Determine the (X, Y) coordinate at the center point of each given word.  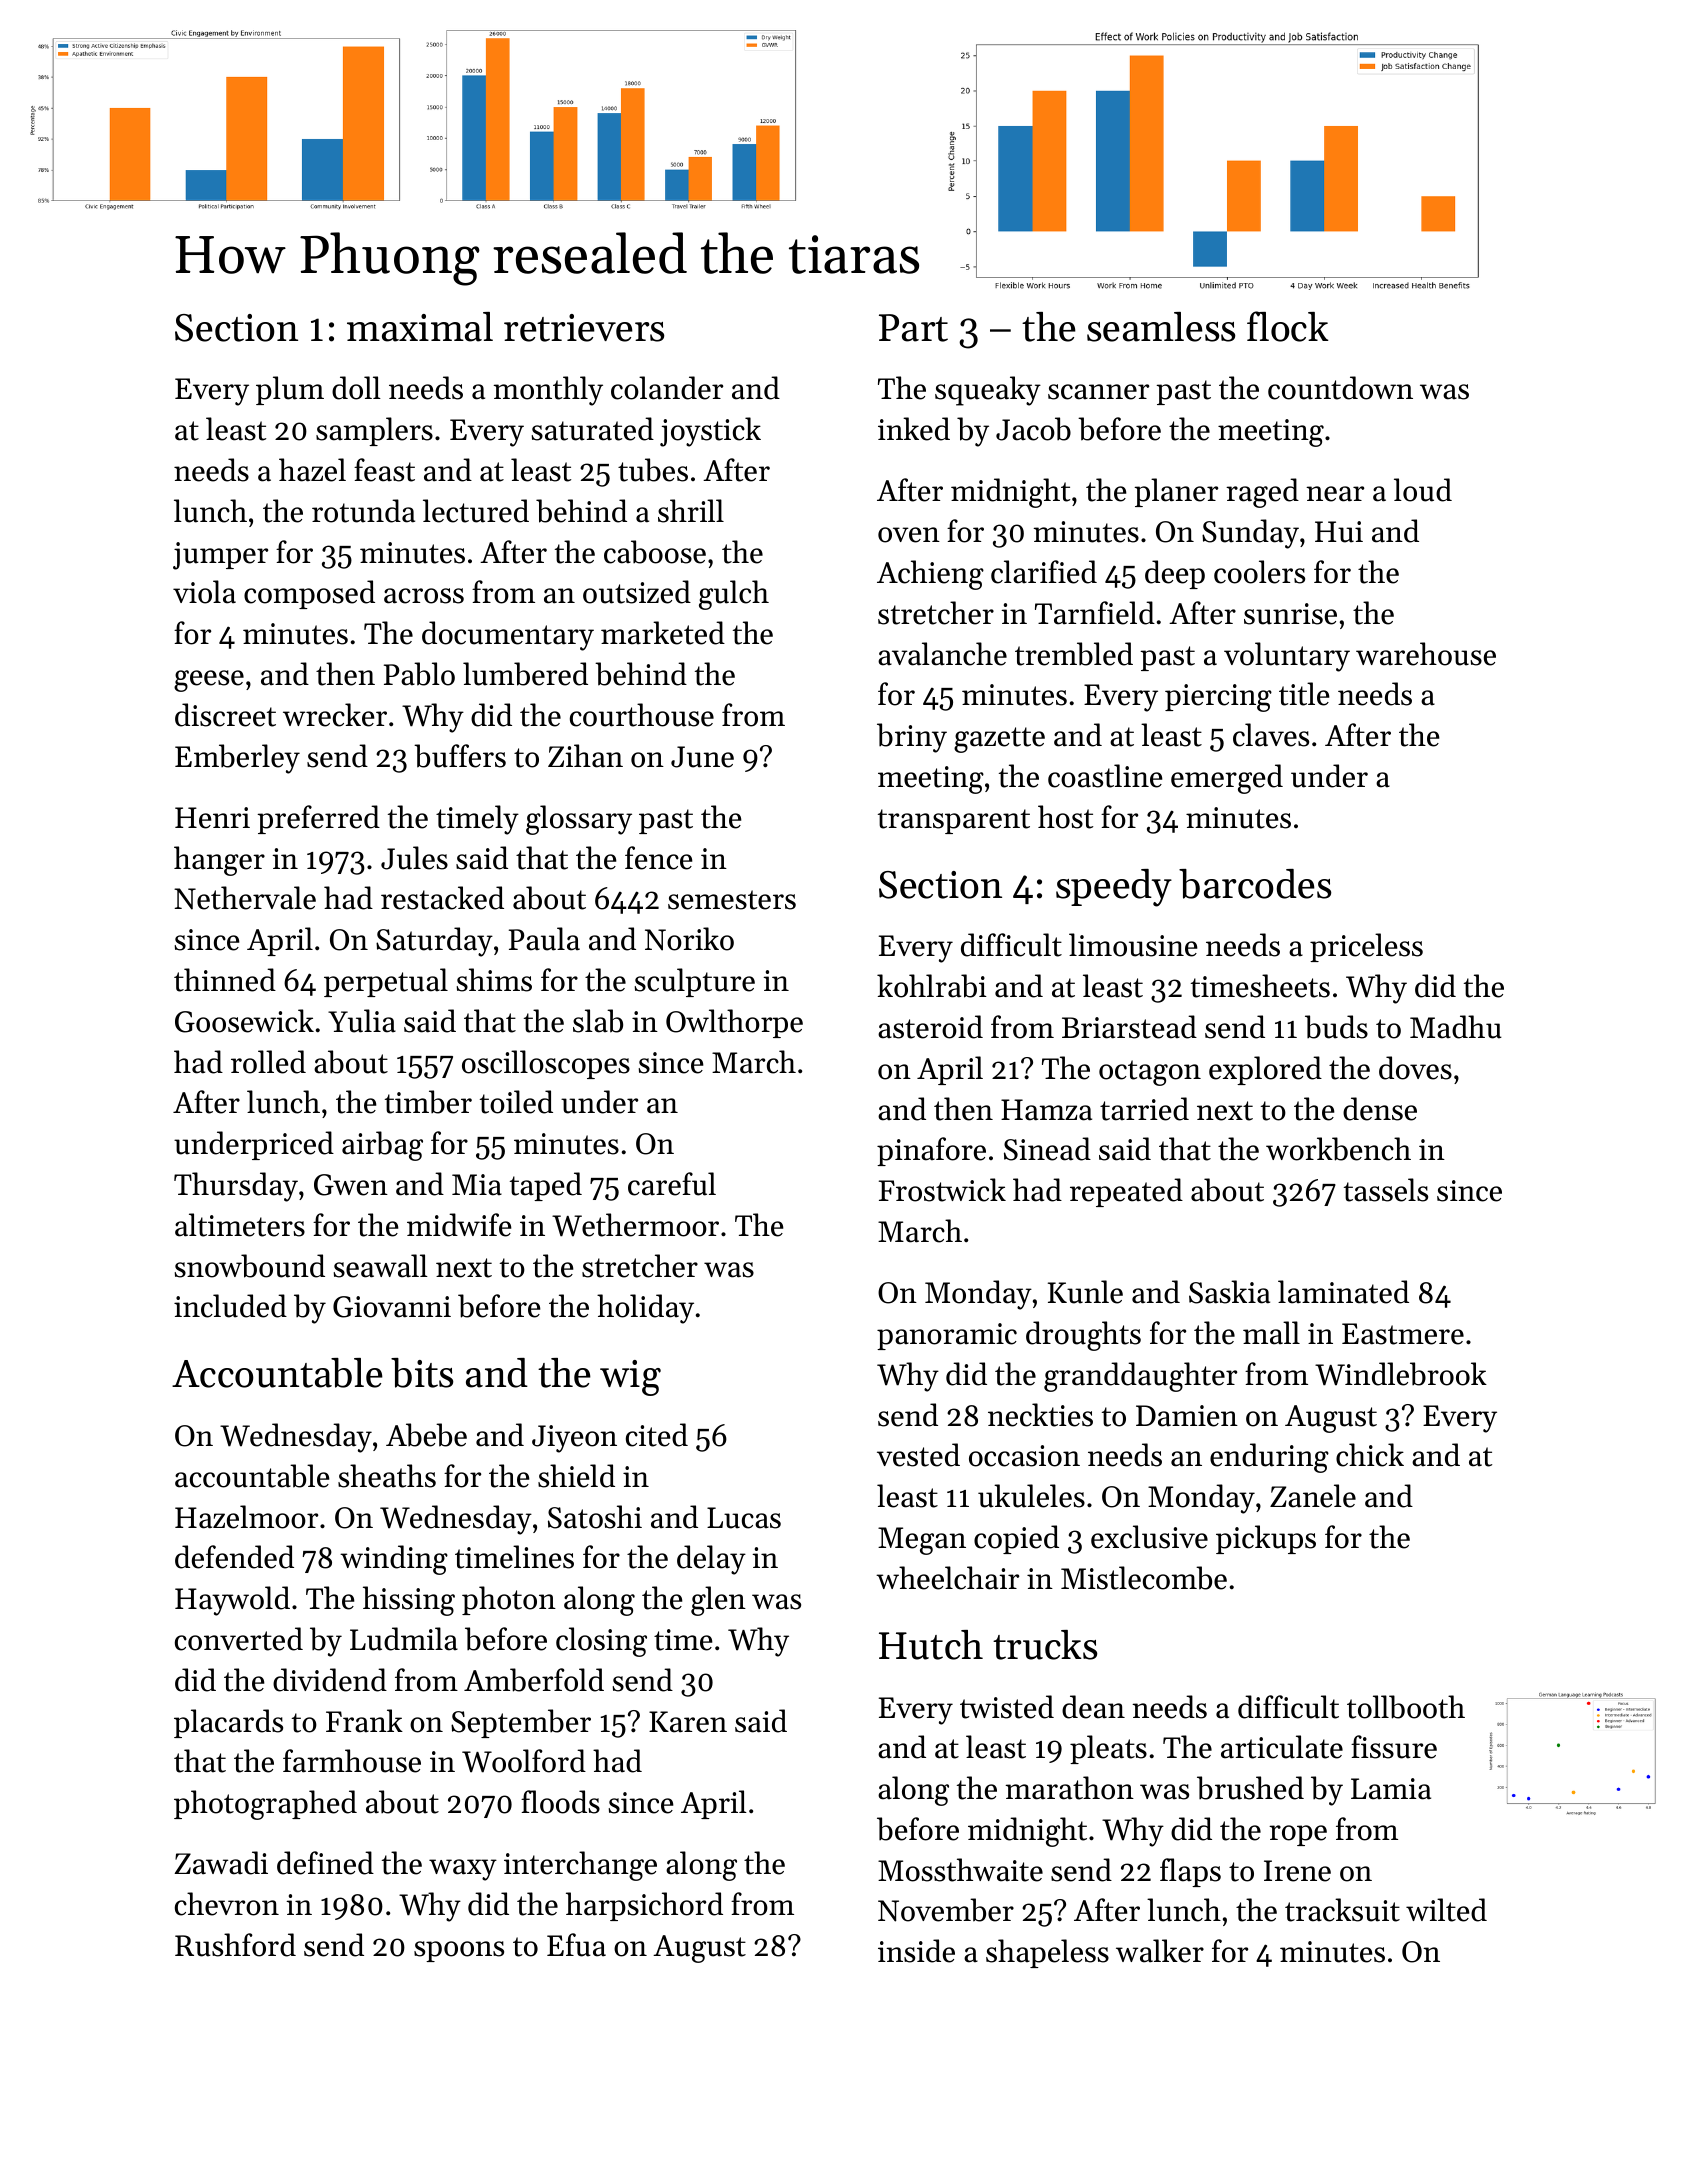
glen (718, 1601)
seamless (1161, 327)
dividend (330, 1680)
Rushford (235, 1945)
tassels (1386, 1190)
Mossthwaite (960, 1870)
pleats (1108, 1749)
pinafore (931, 1151)
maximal (420, 327)
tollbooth (1406, 1707)
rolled (268, 1062)
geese (209, 681)
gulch (734, 595)
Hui (1339, 532)
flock (1288, 326)
